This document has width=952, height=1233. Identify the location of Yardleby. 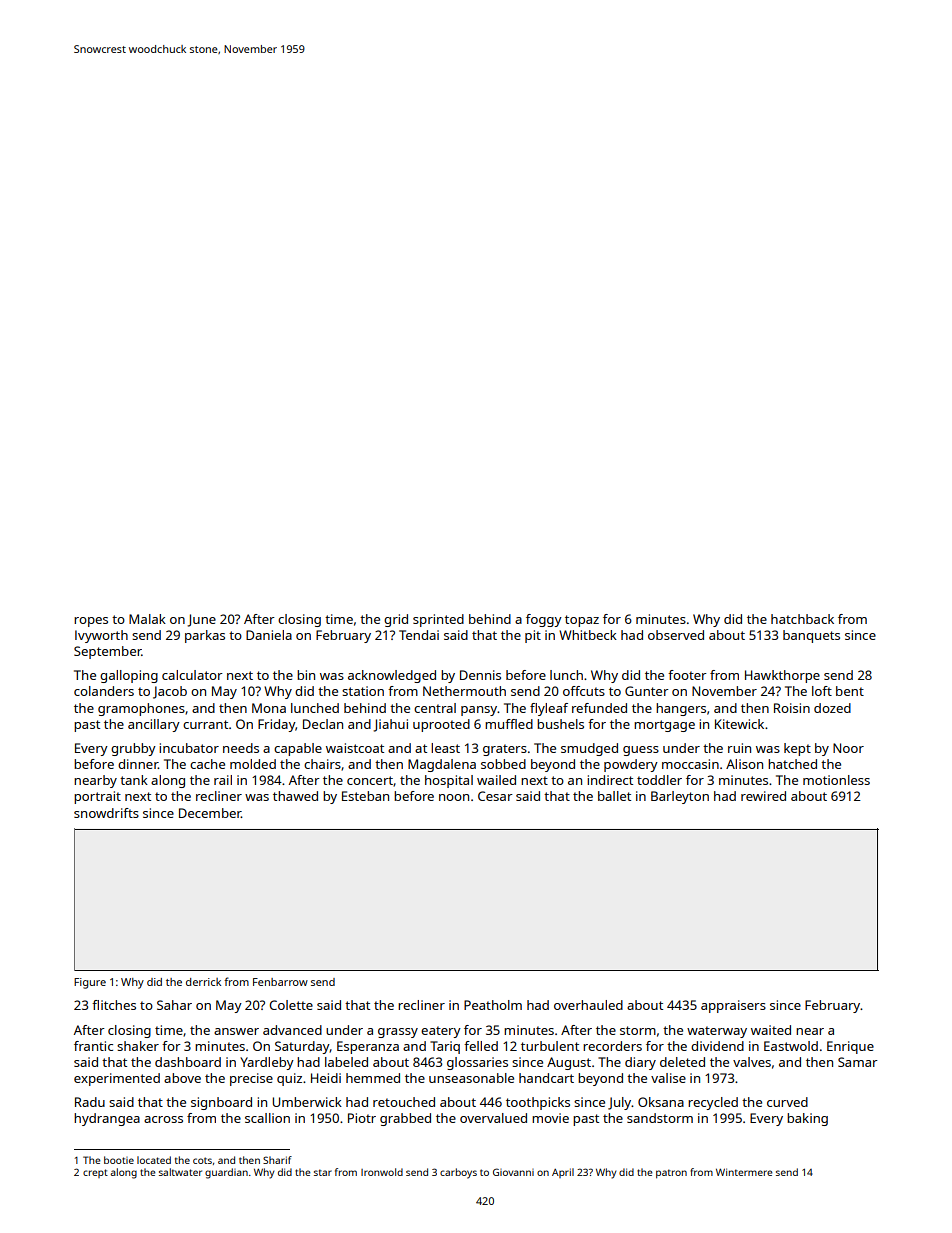
(267, 1063).
